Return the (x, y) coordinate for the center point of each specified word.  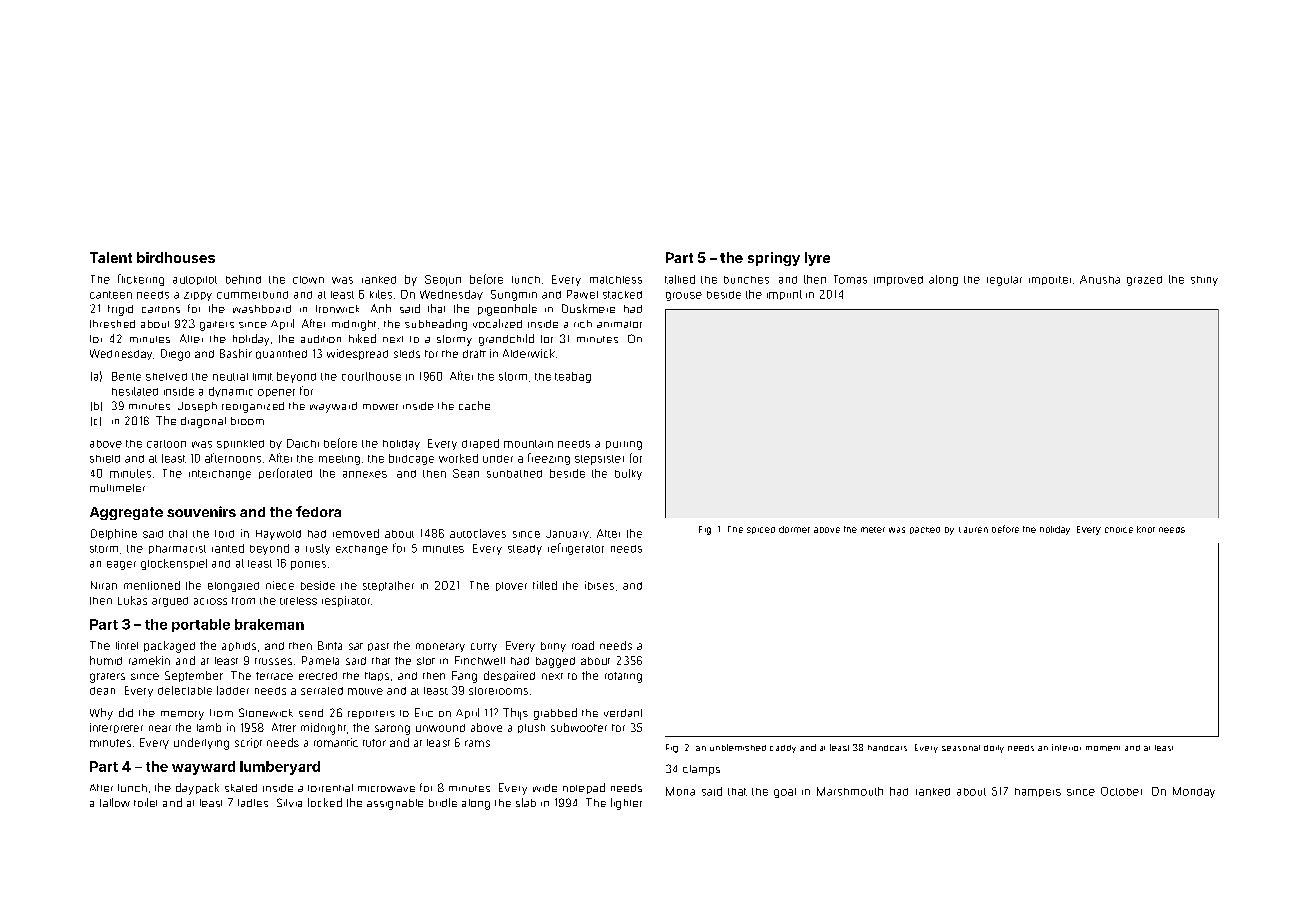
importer (1050, 280)
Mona (680, 791)
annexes (365, 474)
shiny (1204, 281)
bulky (628, 474)
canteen (111, 295)
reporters (371, 714)
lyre (817, 259)
